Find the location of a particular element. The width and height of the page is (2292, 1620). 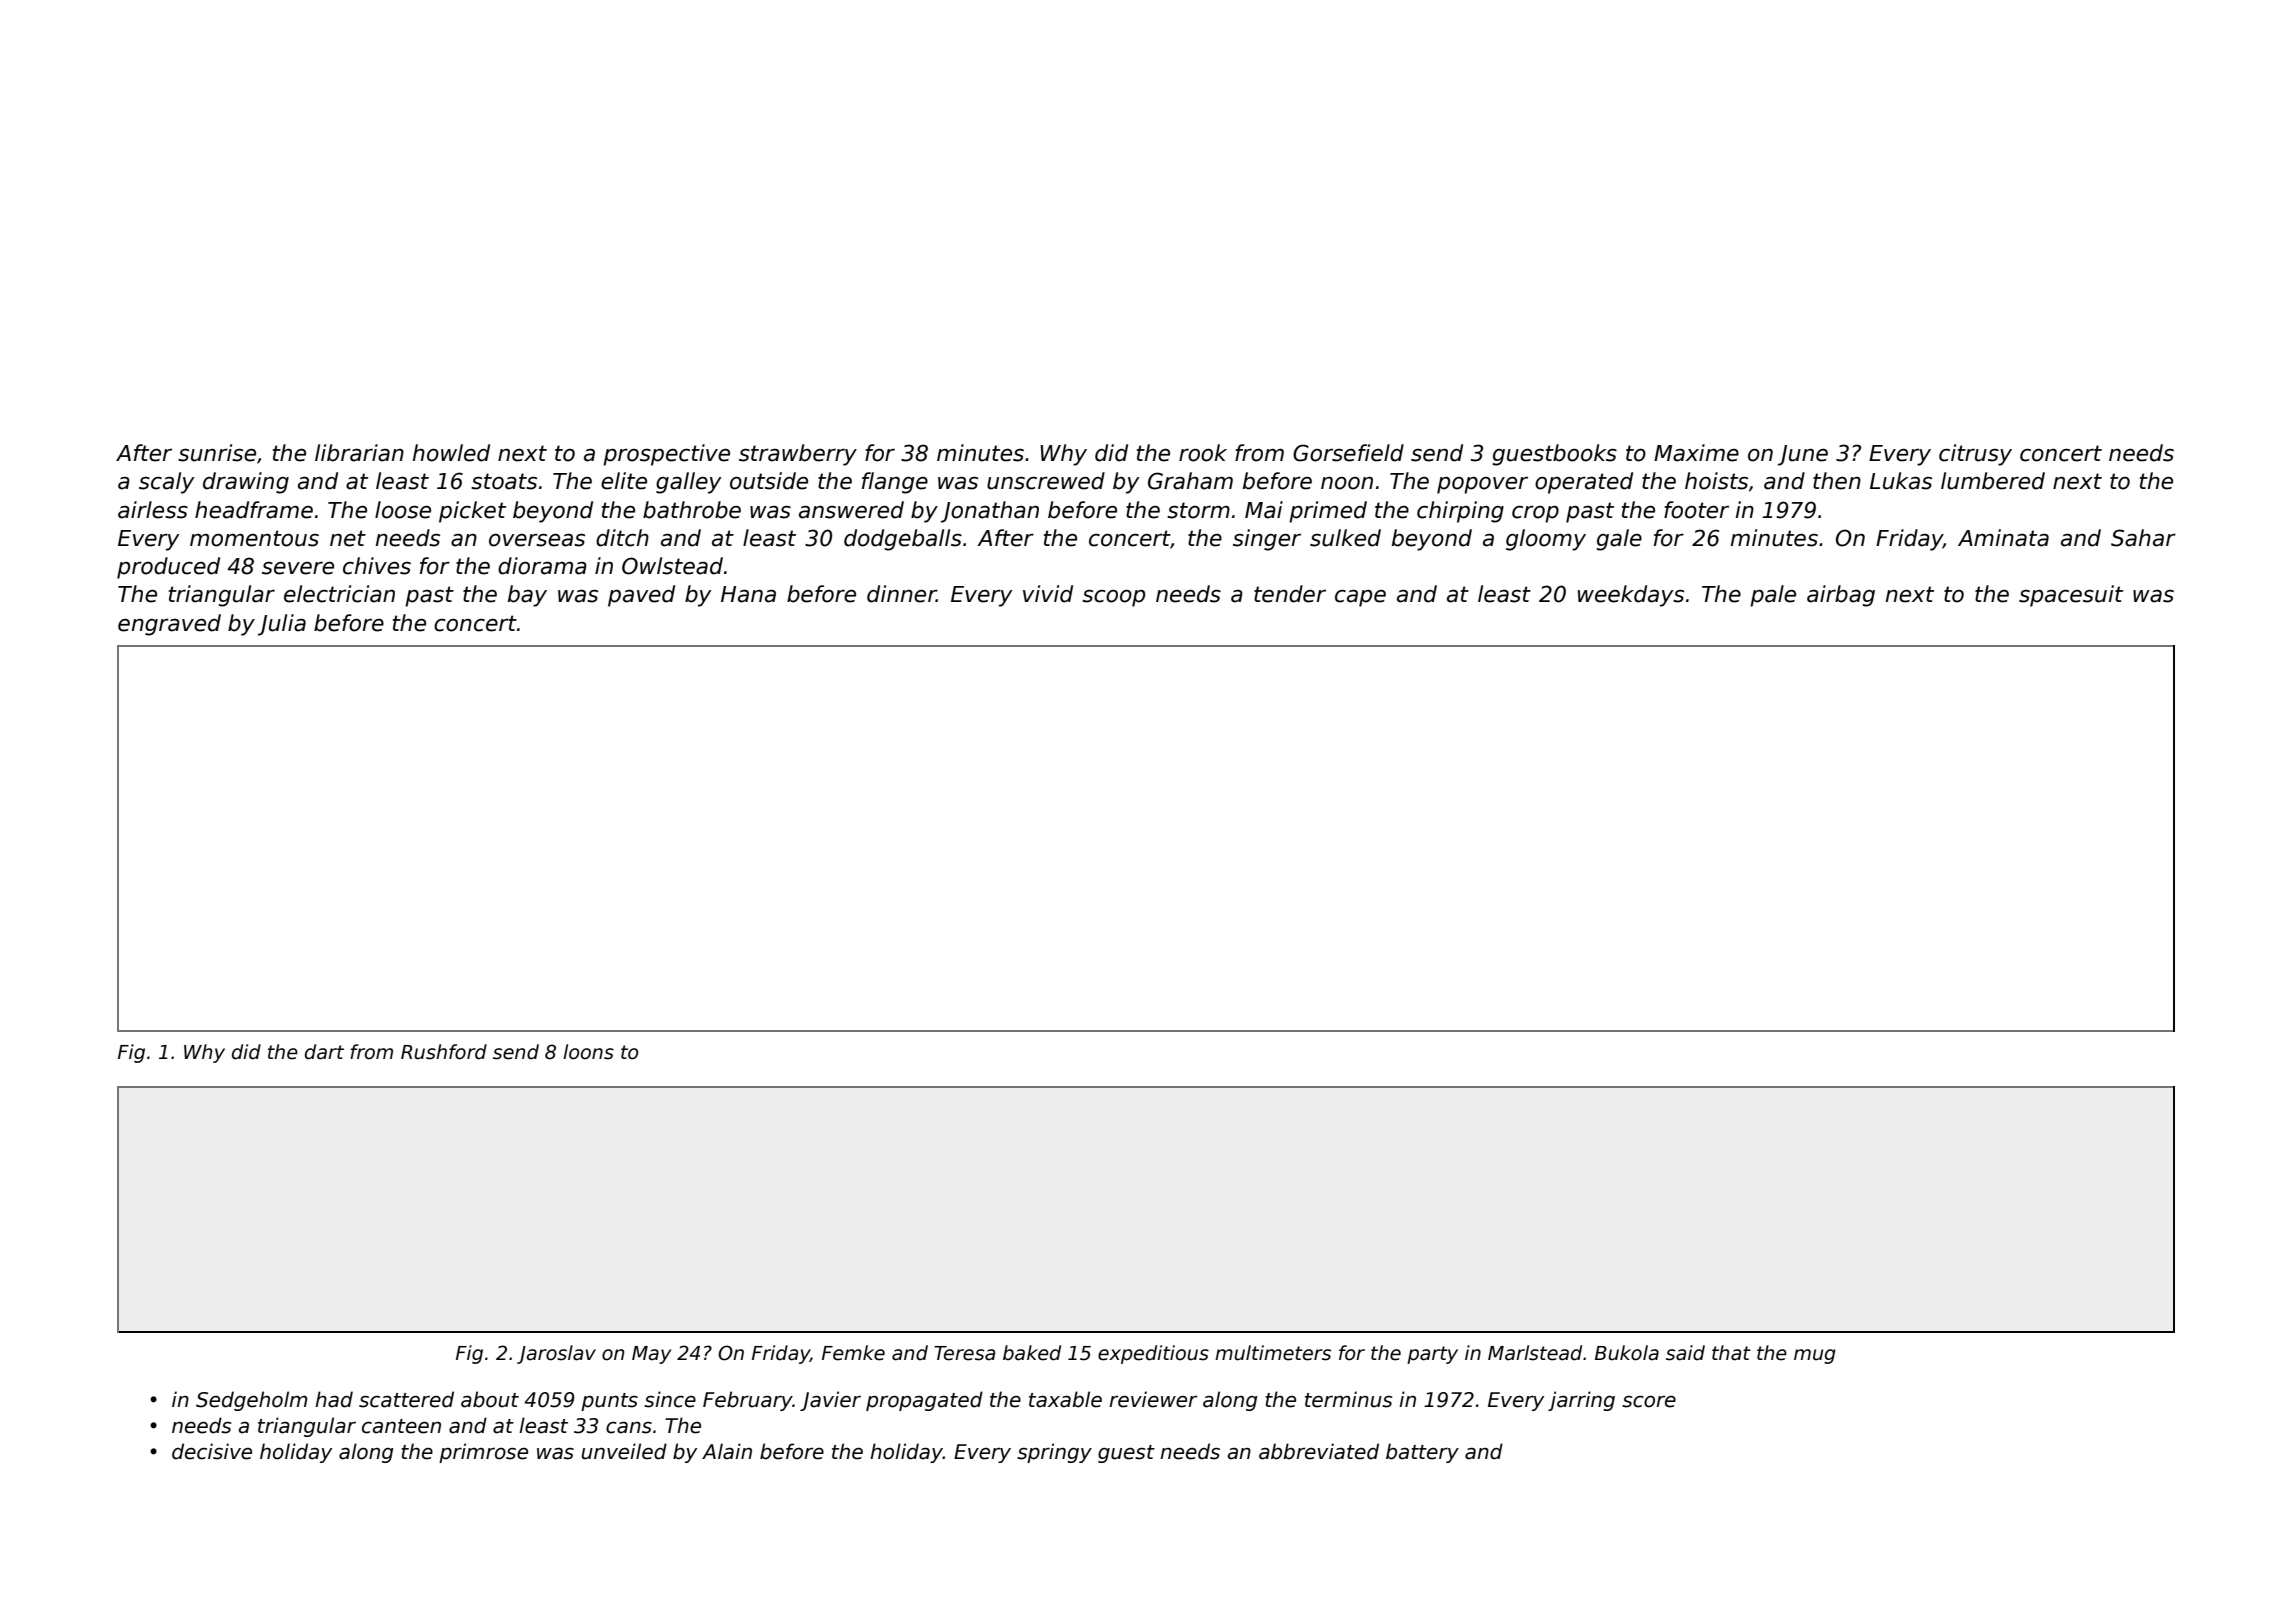

dinner is located at coordinates (902, 594).
